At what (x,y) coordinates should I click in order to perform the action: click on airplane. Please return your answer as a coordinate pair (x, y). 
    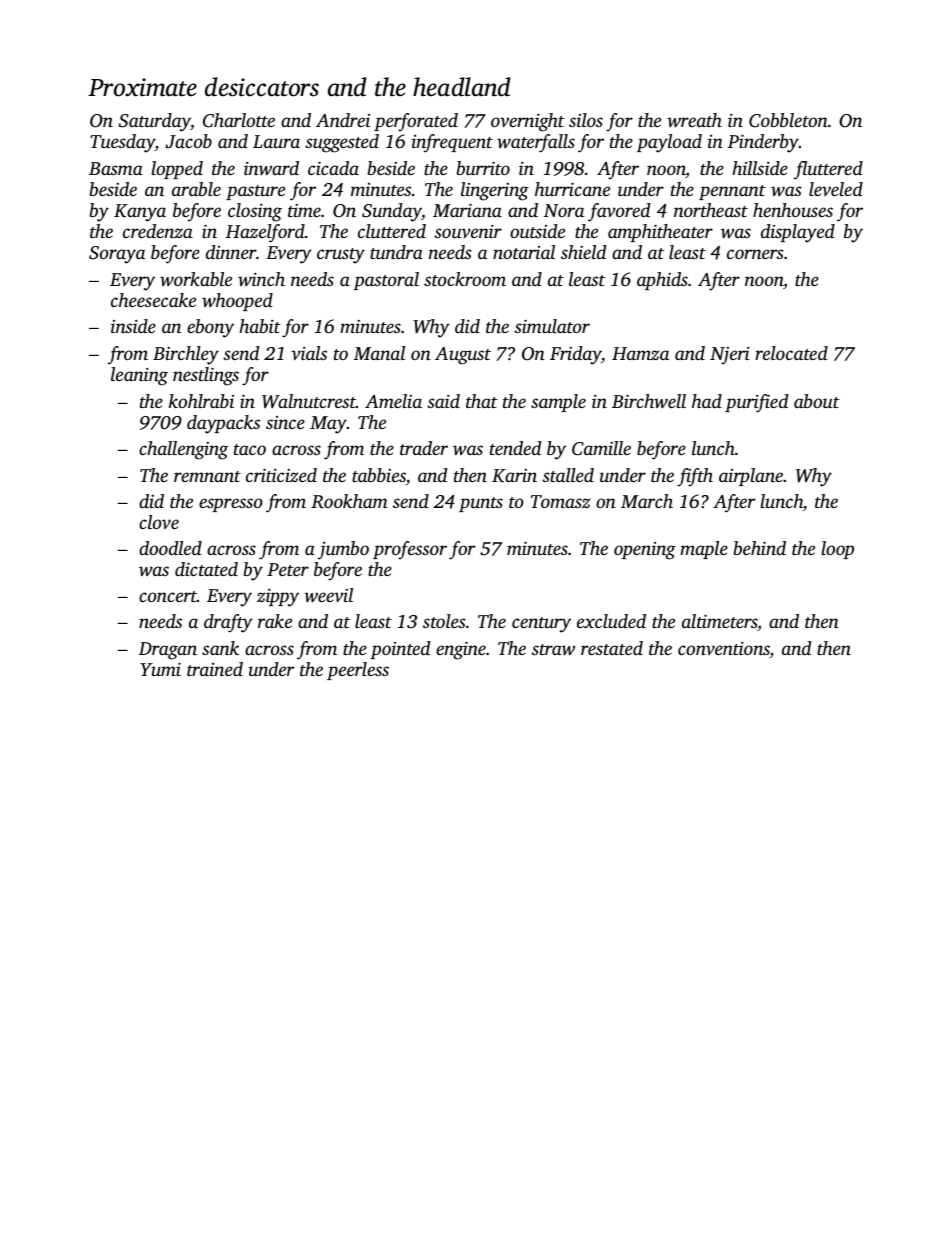
    Looking at the image, I should click on (751, 477).
